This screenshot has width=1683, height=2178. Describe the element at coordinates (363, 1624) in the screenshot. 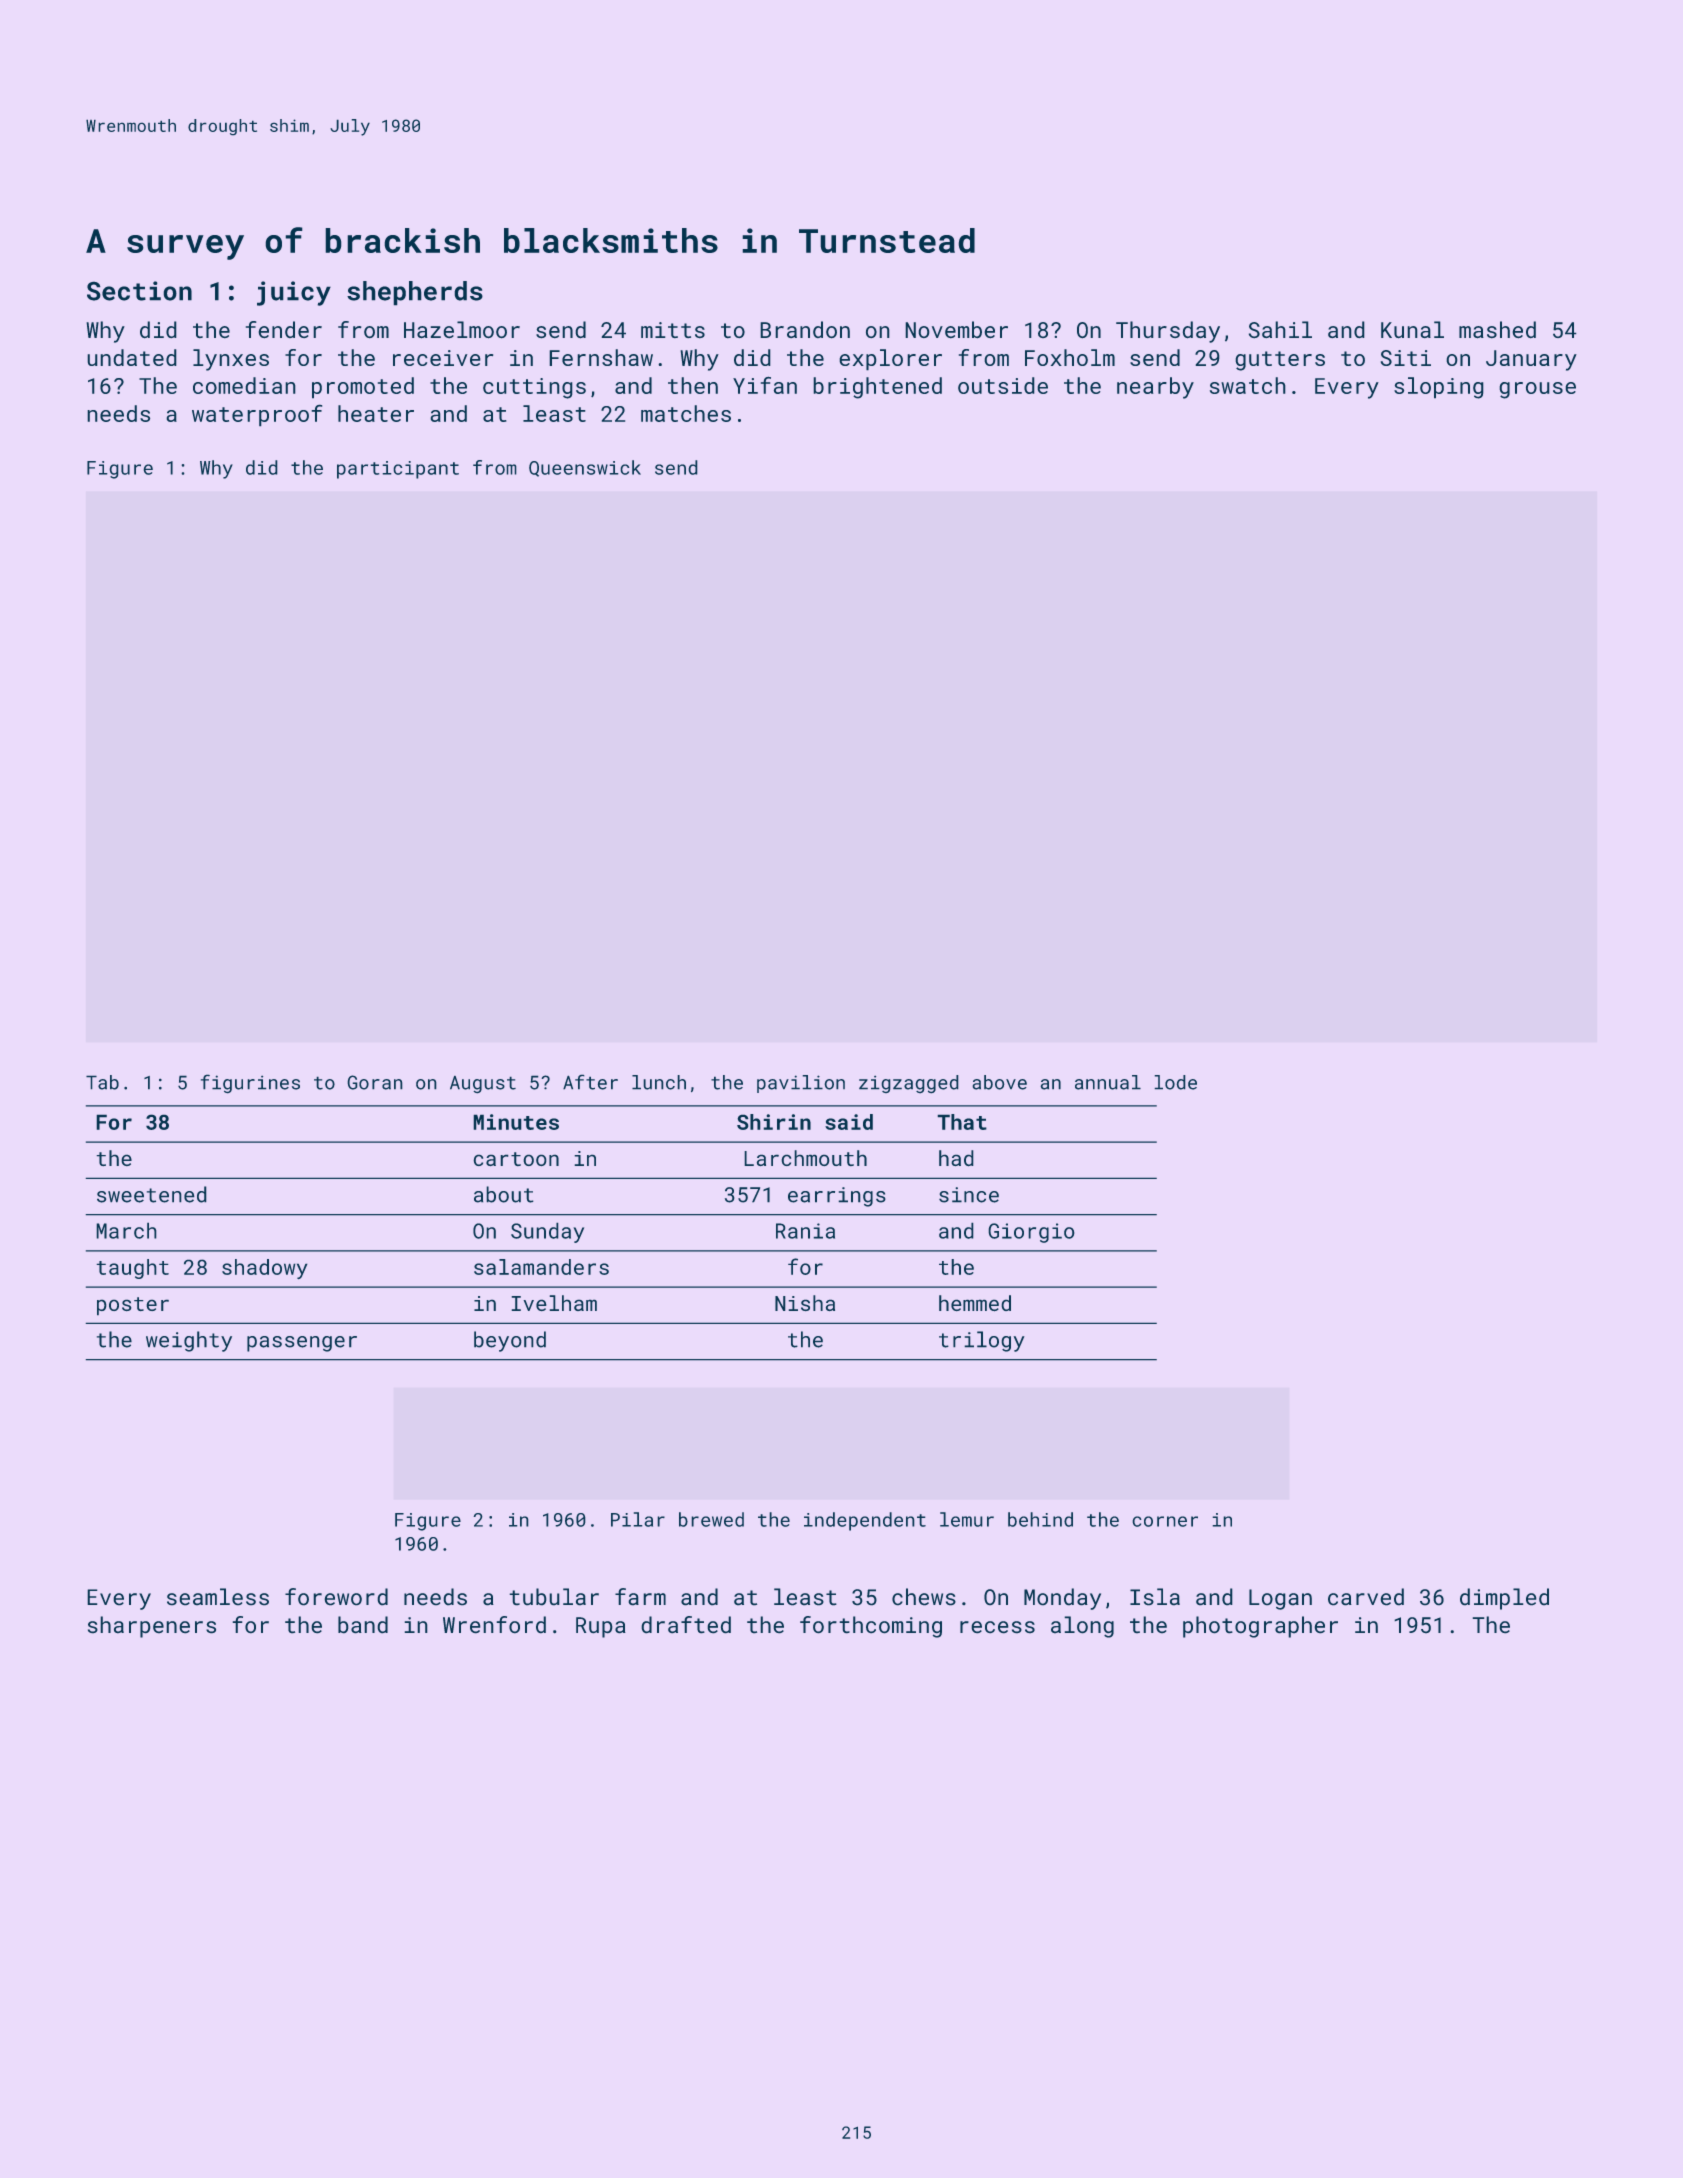

I see `band` at that location.
